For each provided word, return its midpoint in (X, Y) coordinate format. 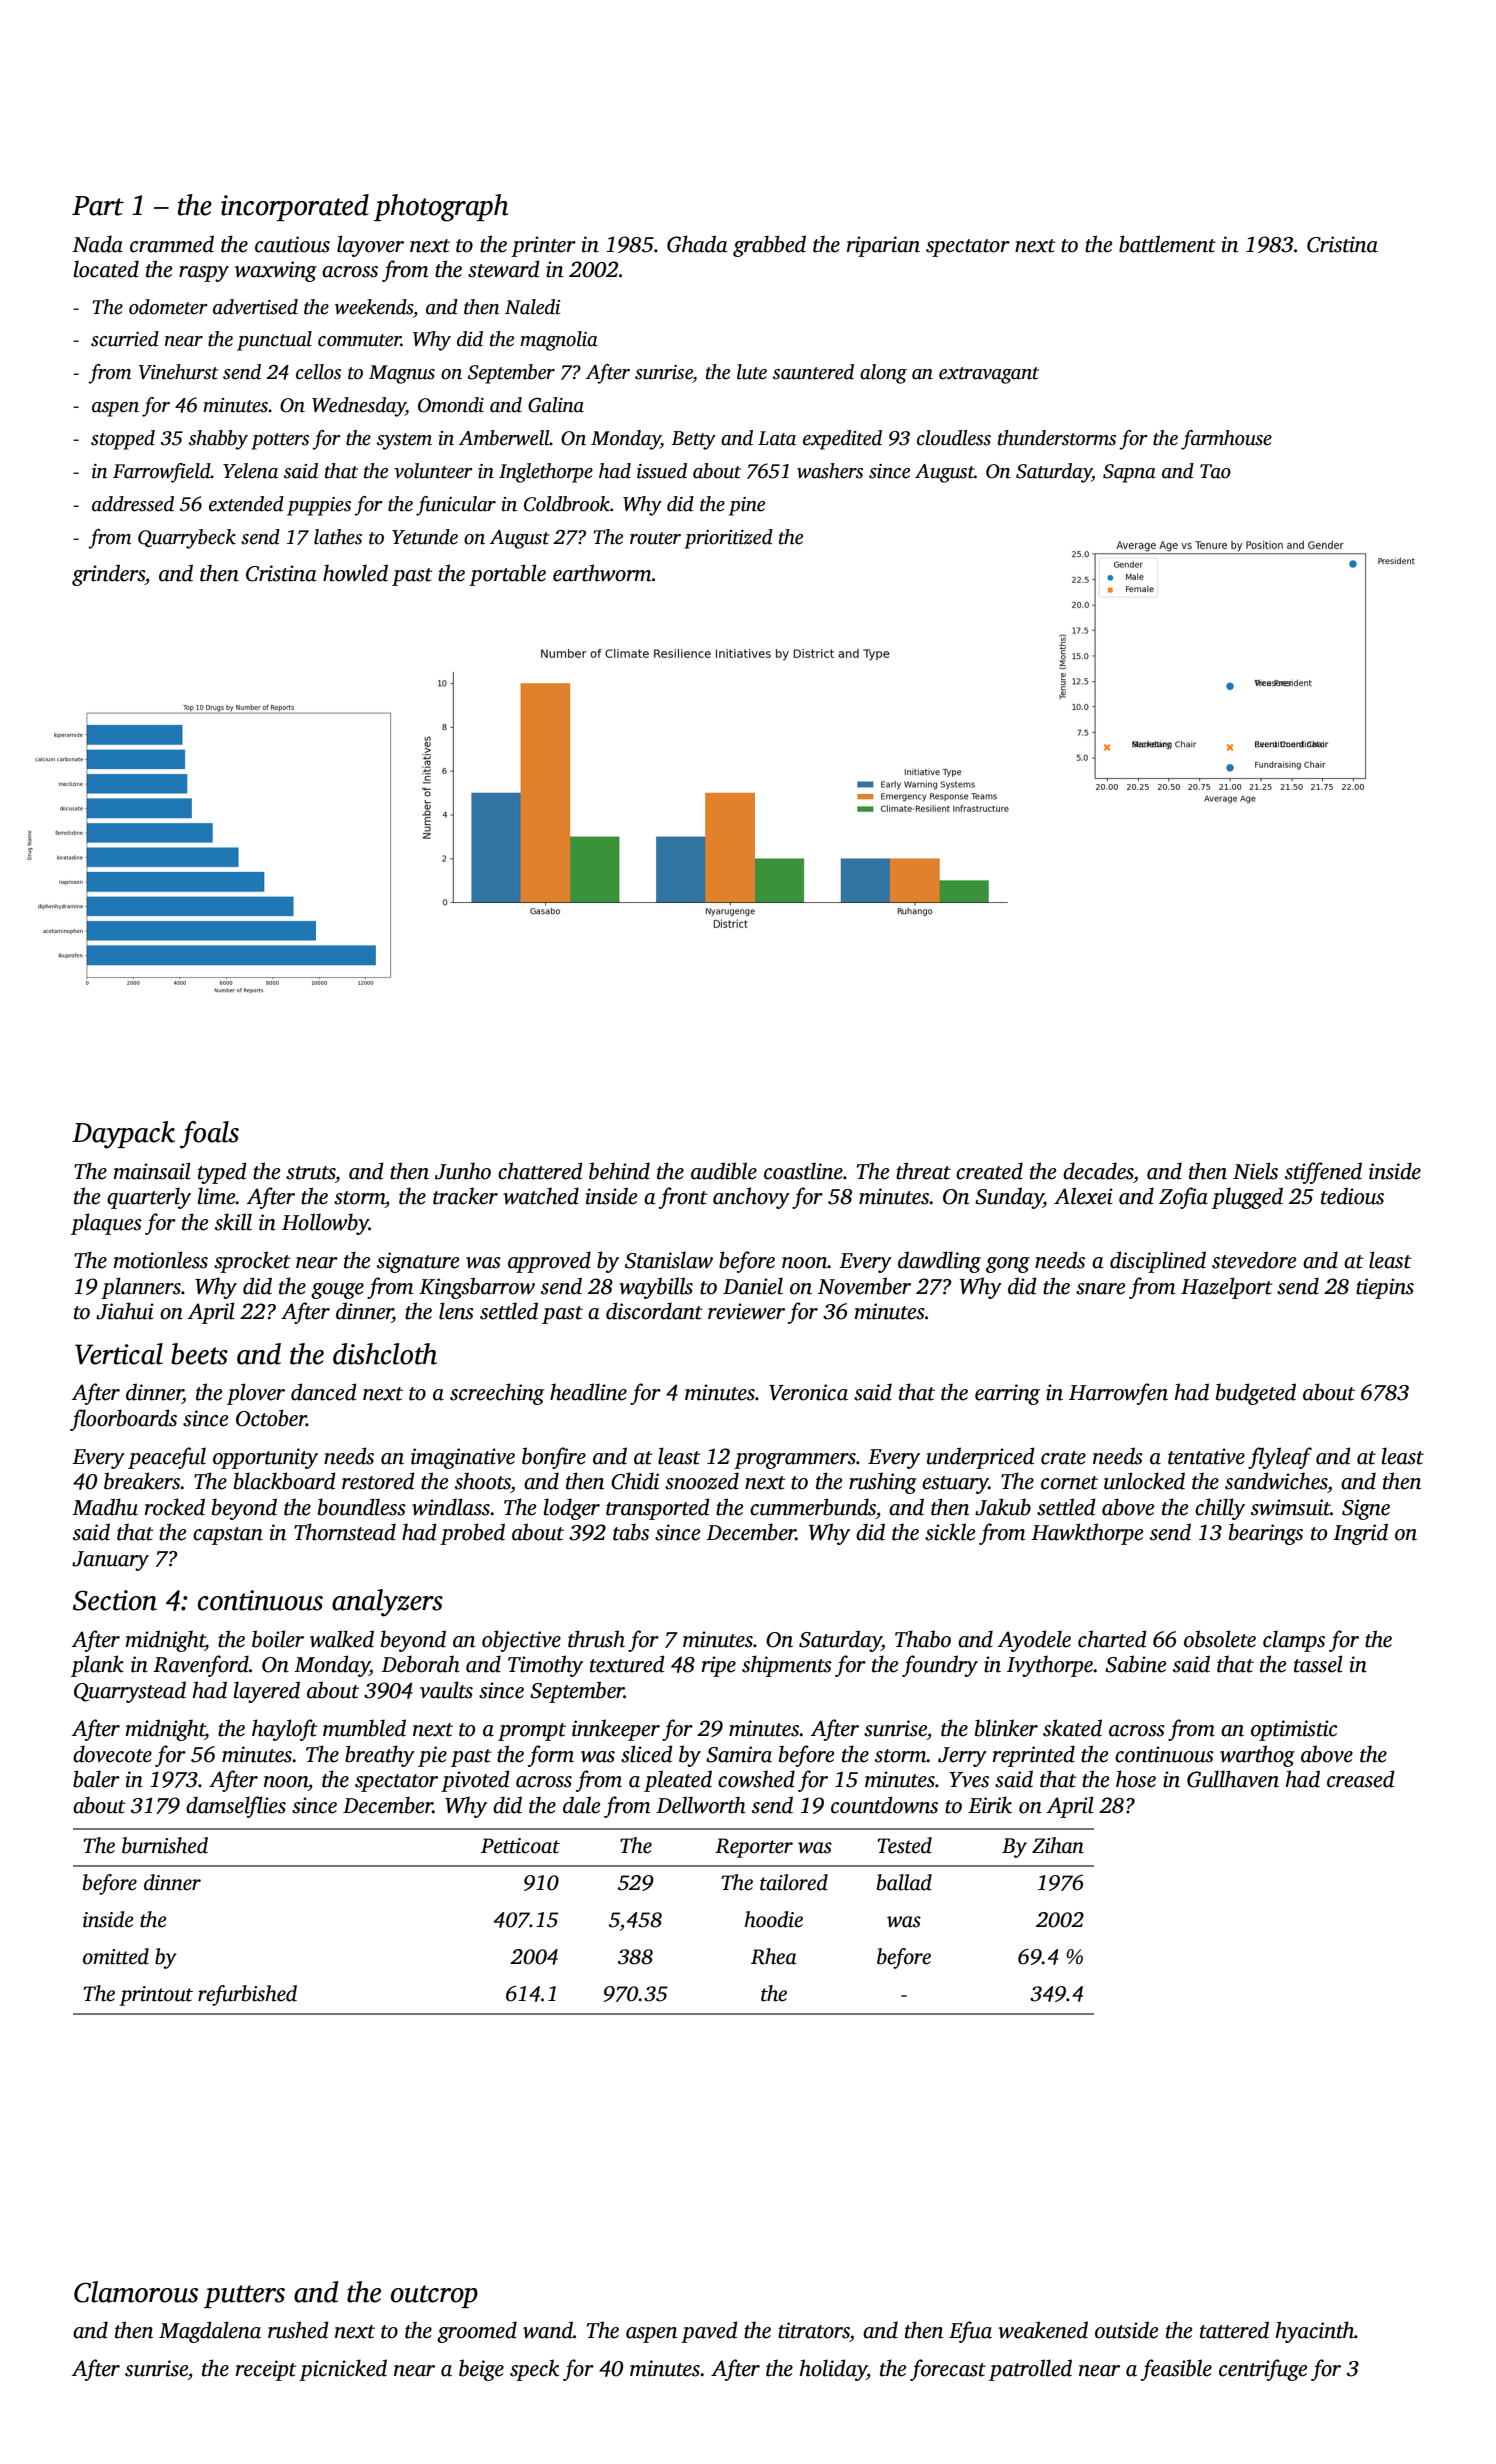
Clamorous (136, 2292)
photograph (441, 208)
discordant (654, 1311)
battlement (1167, 244)
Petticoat (520, 1846)
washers (830, 471)
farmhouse (1226, 440)
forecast (948, 2370)
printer (543, 246)
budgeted (1256, 1394)
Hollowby (325, 1224)
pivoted (475, 1781)
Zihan (1058, 1845)
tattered (1234, 2330)
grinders (108, 575)
